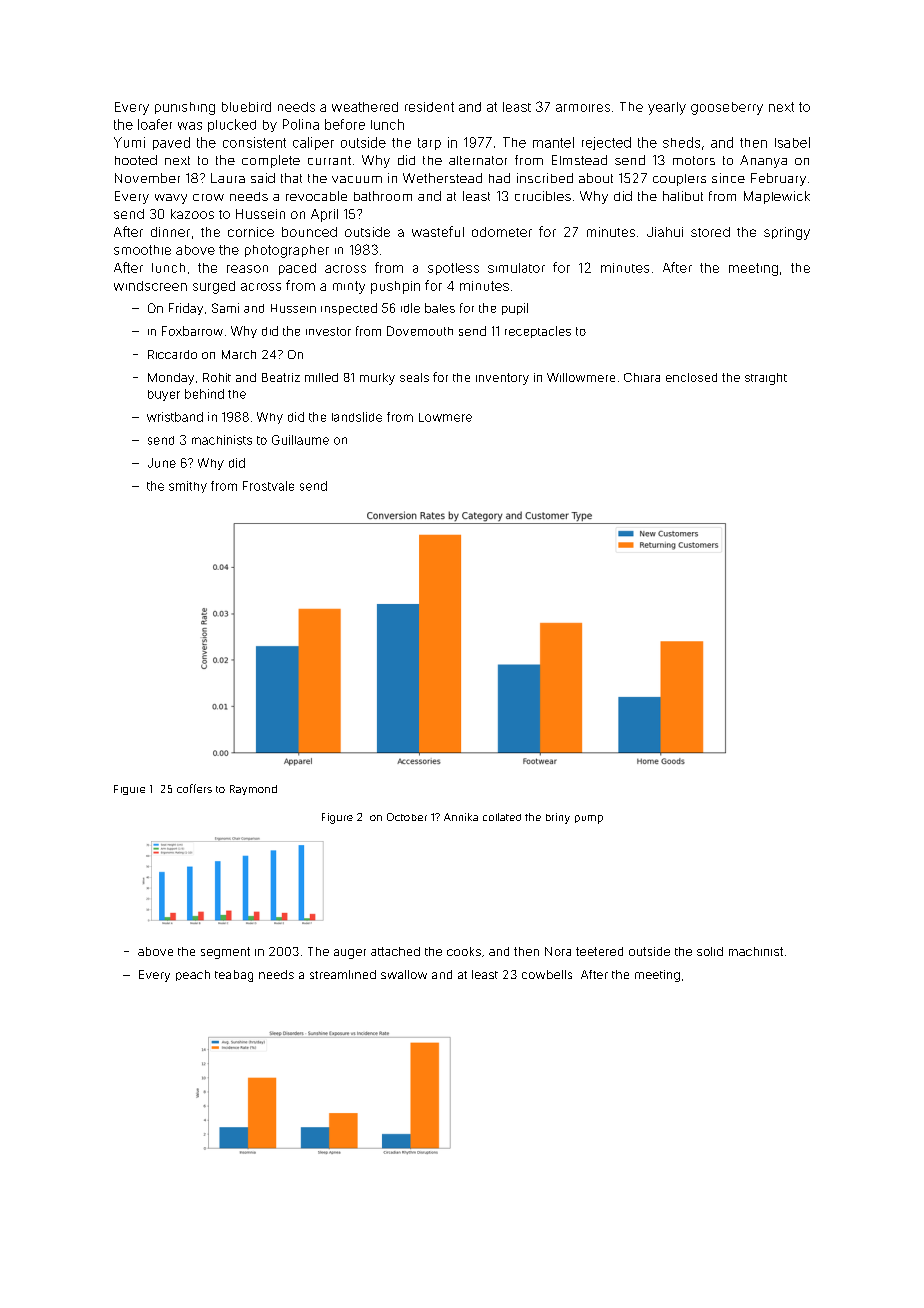  Describe the element at coordinates (665, 232) in the image. I see `Jiahui` at that location.
